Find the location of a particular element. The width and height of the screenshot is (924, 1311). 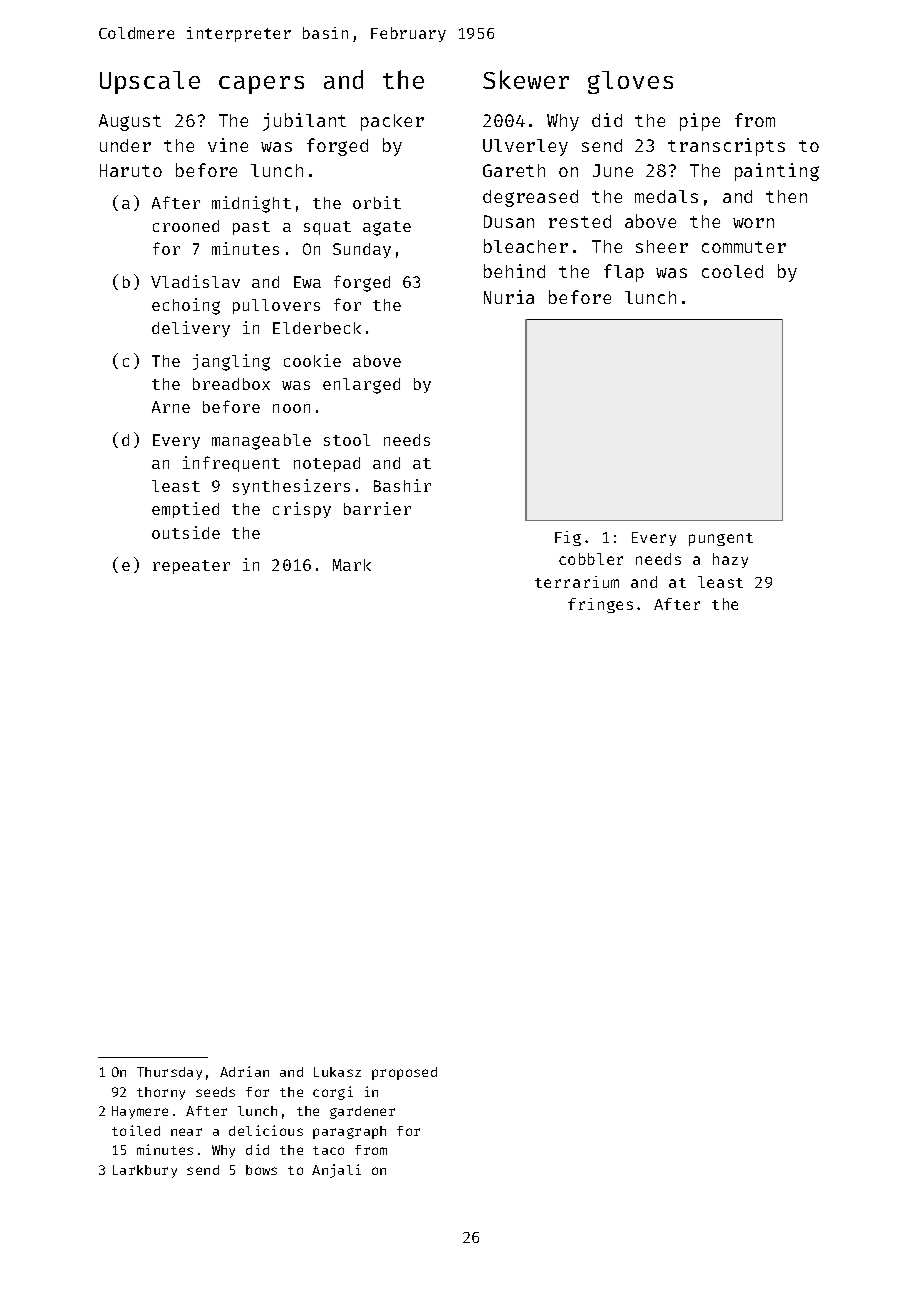

Upscale is located at coordinates (150, 82).
